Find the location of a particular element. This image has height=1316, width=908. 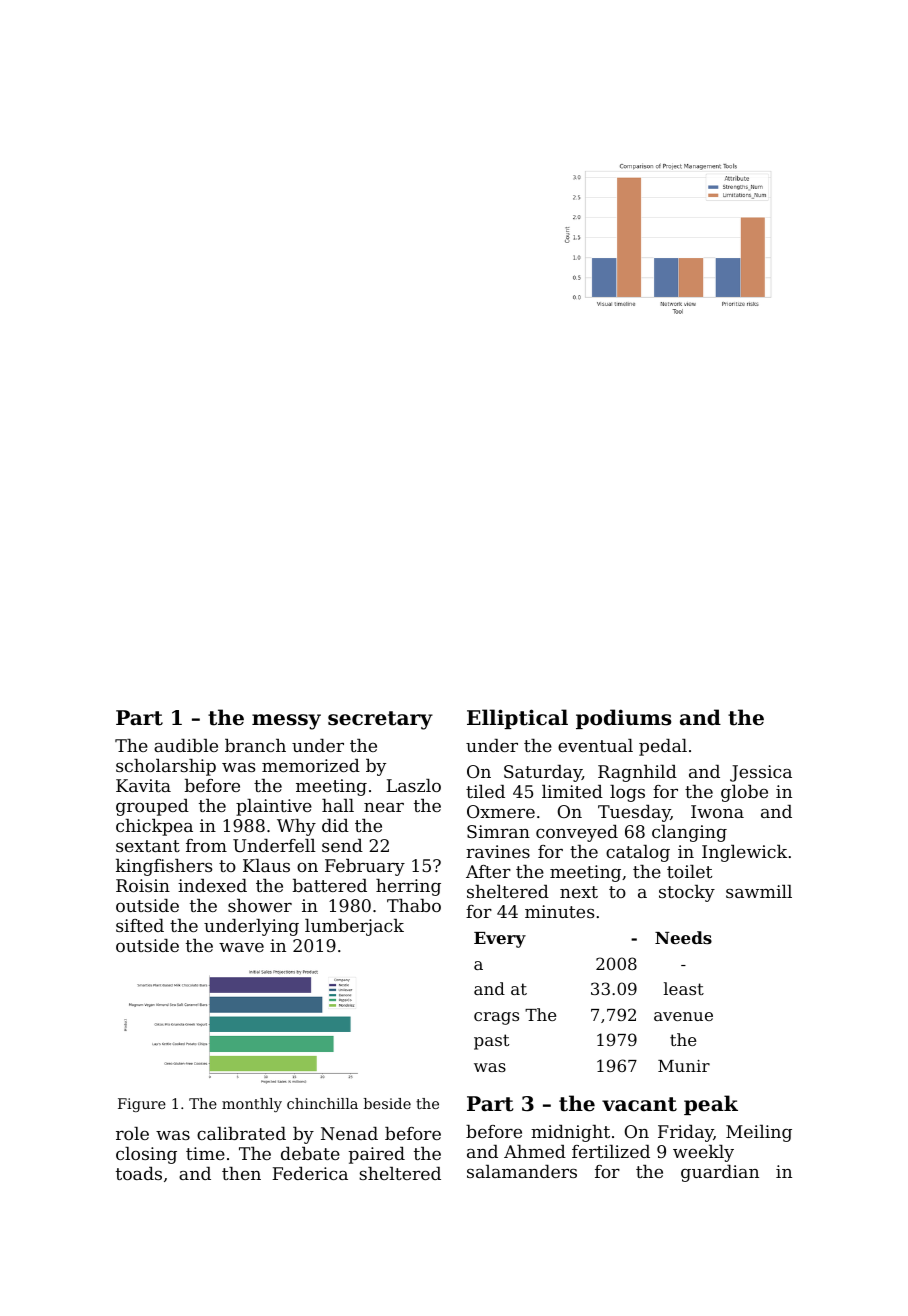

catalog is located at coordinates (638, 853).
